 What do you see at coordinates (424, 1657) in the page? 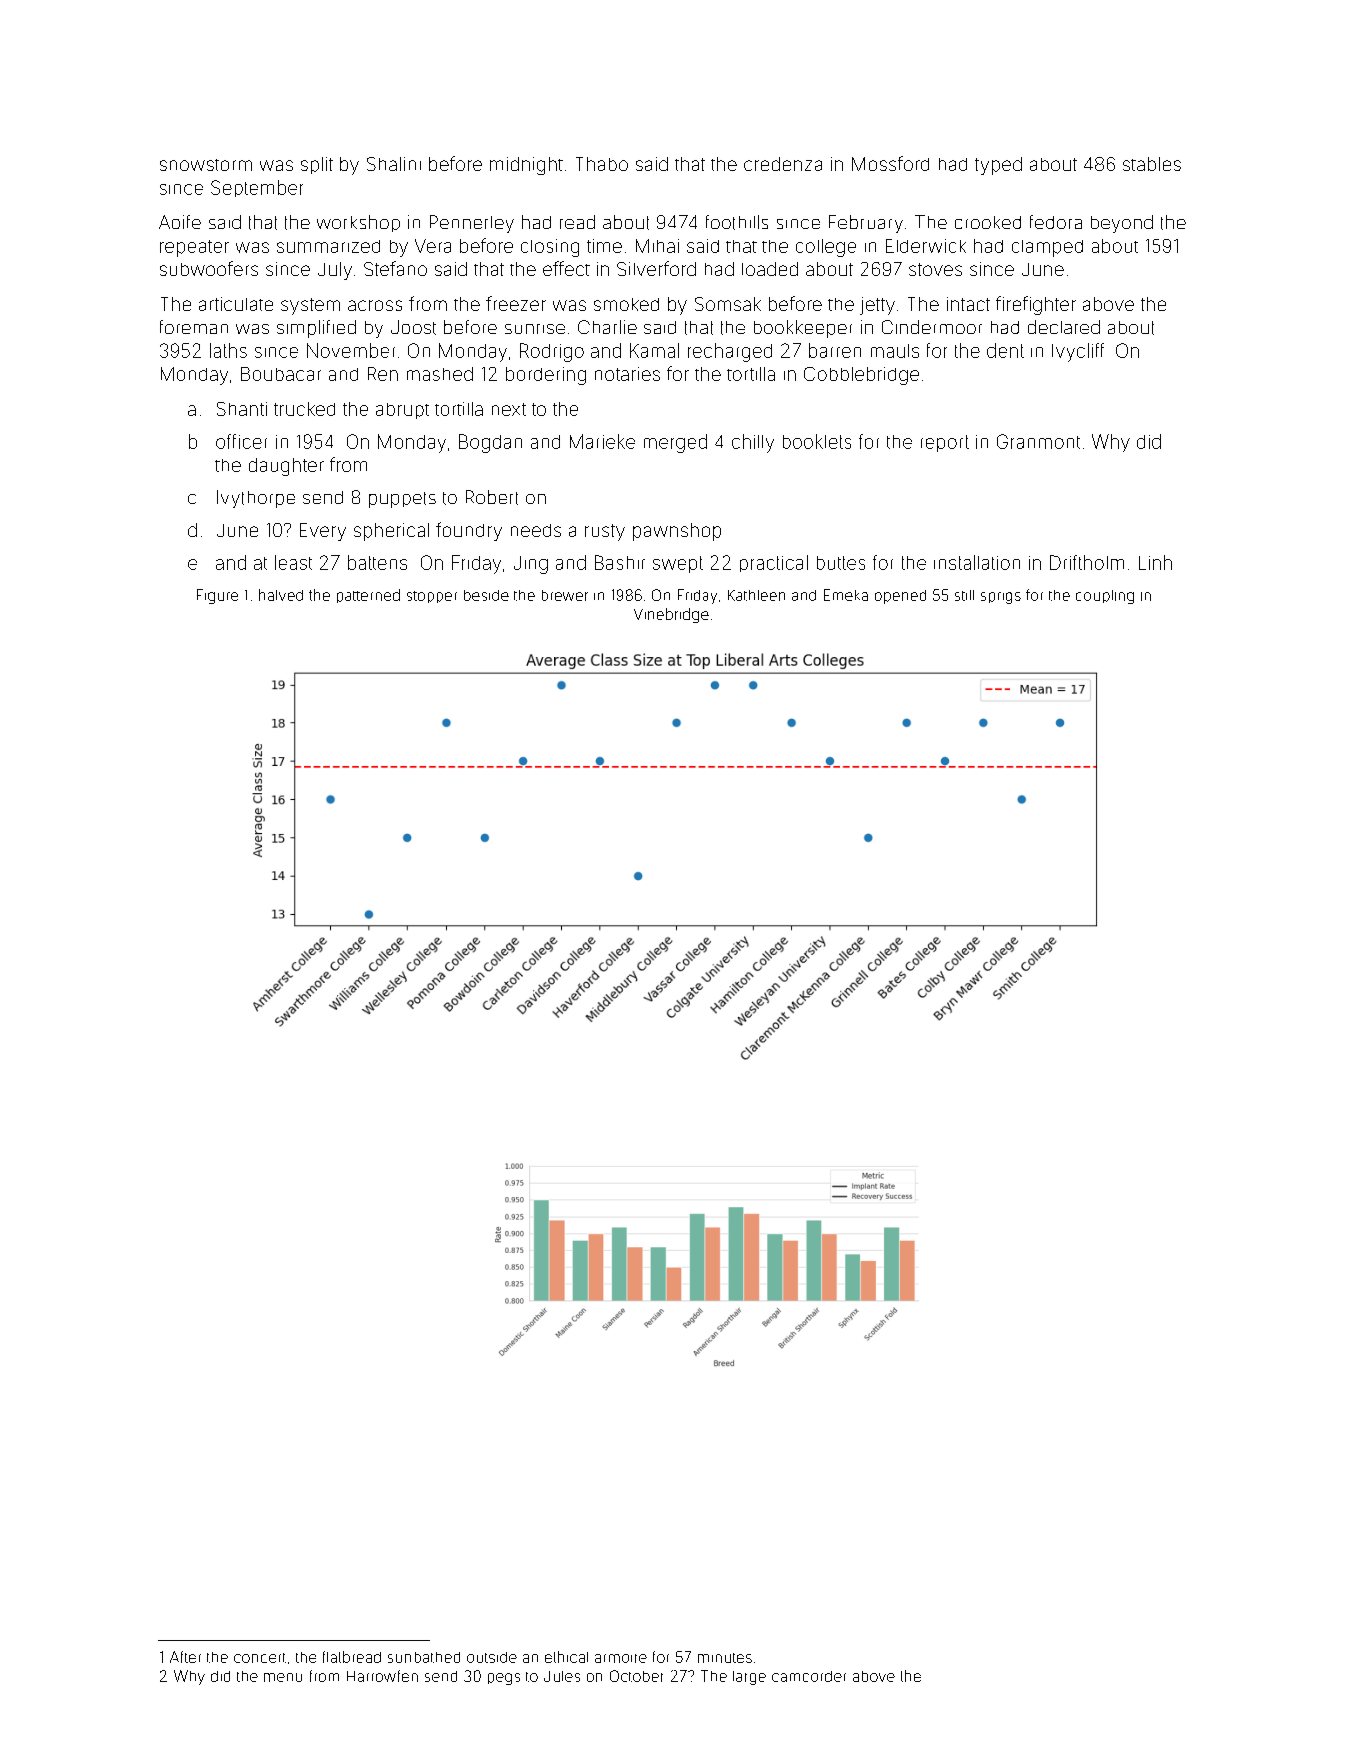
I see `sunbathed` at bounding box center [424, 1657].
